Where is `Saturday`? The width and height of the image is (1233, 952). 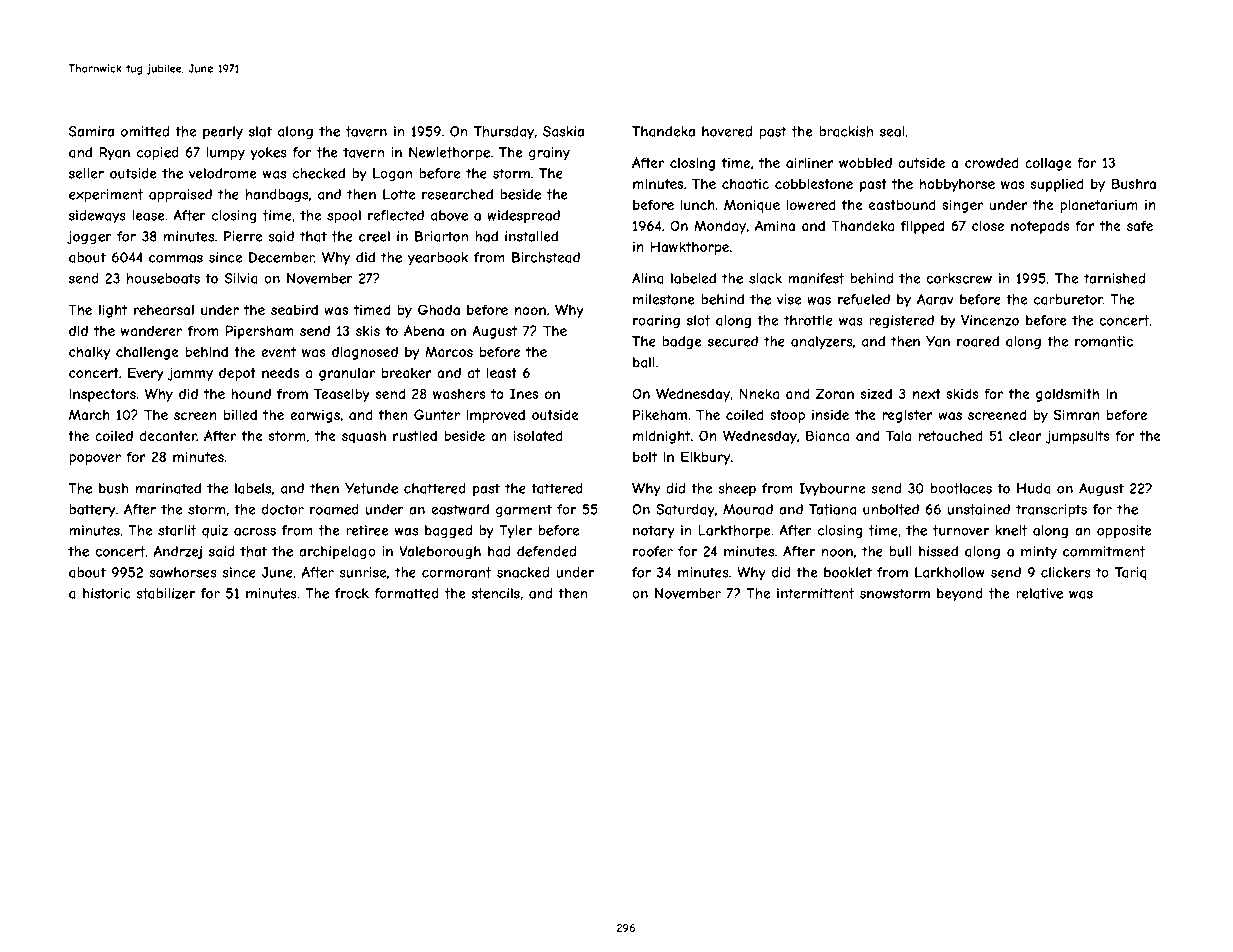 Saturday is located at coordinates (685, 510).
